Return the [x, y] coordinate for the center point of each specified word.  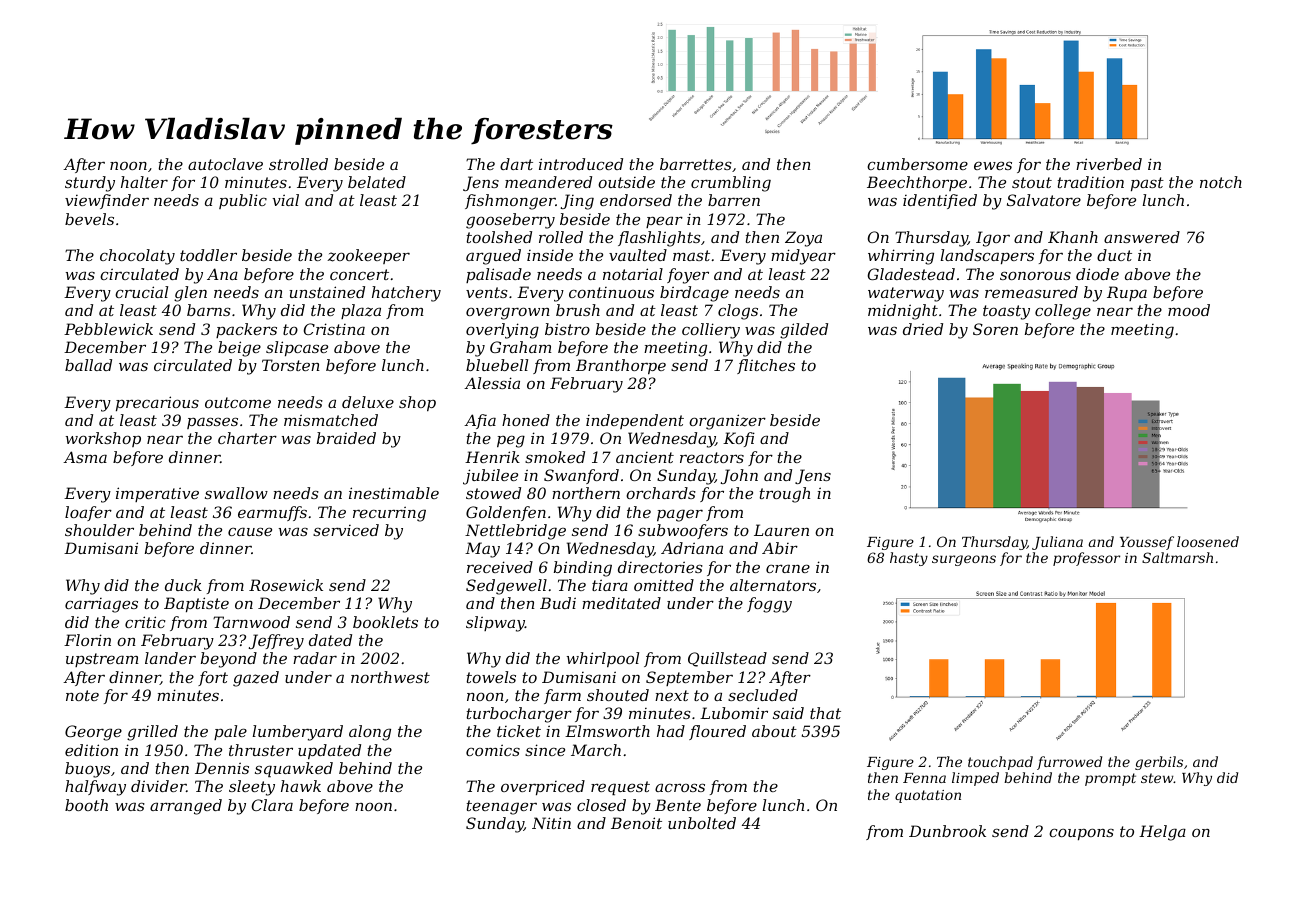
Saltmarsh [1177, 557]
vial [285, 200]
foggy [769, 605]
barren [734, 200]
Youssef [1147, 543]
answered [1142, 237]
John [739, 476]
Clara [272, 805]
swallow [236, 493]
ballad [88, 365]
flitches [766, 366]
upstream [102, 660]
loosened [1208, 541]
